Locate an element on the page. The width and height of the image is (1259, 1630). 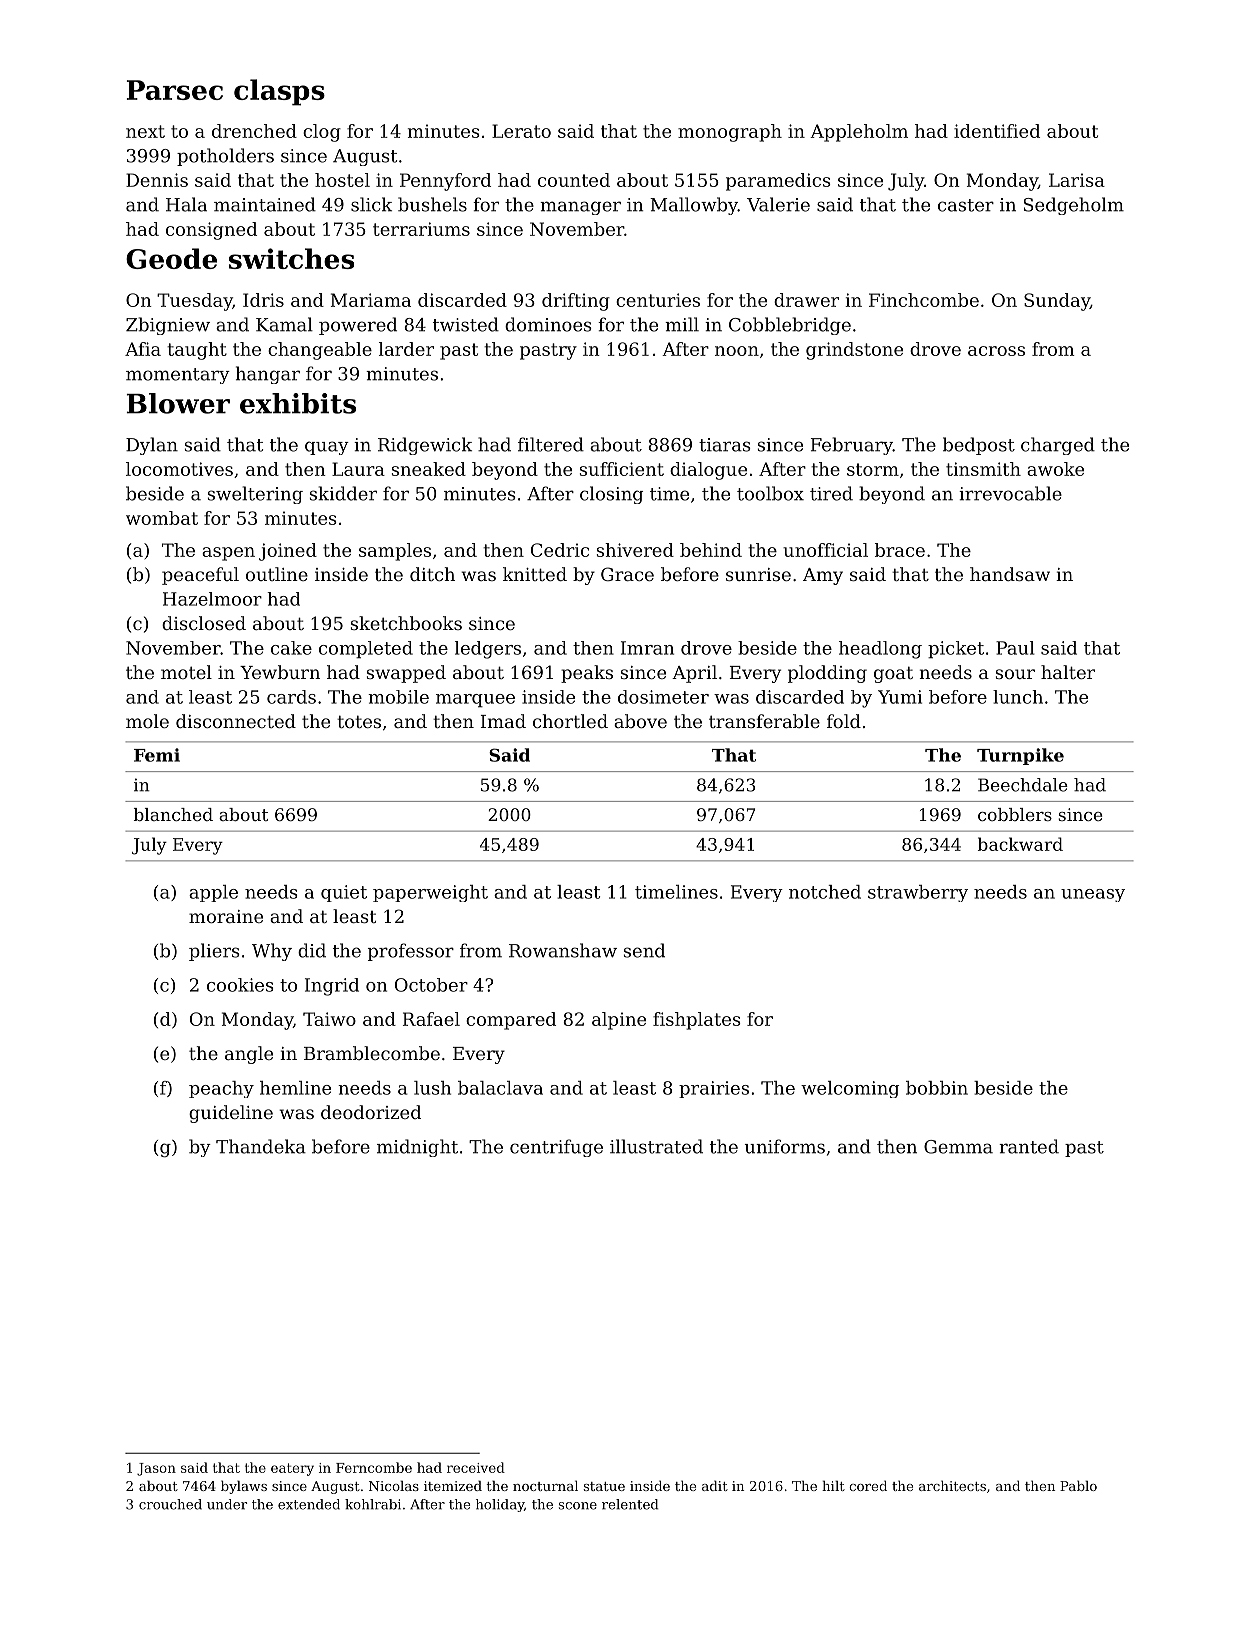
Finchcombe is located at coordinates (924, 300).
